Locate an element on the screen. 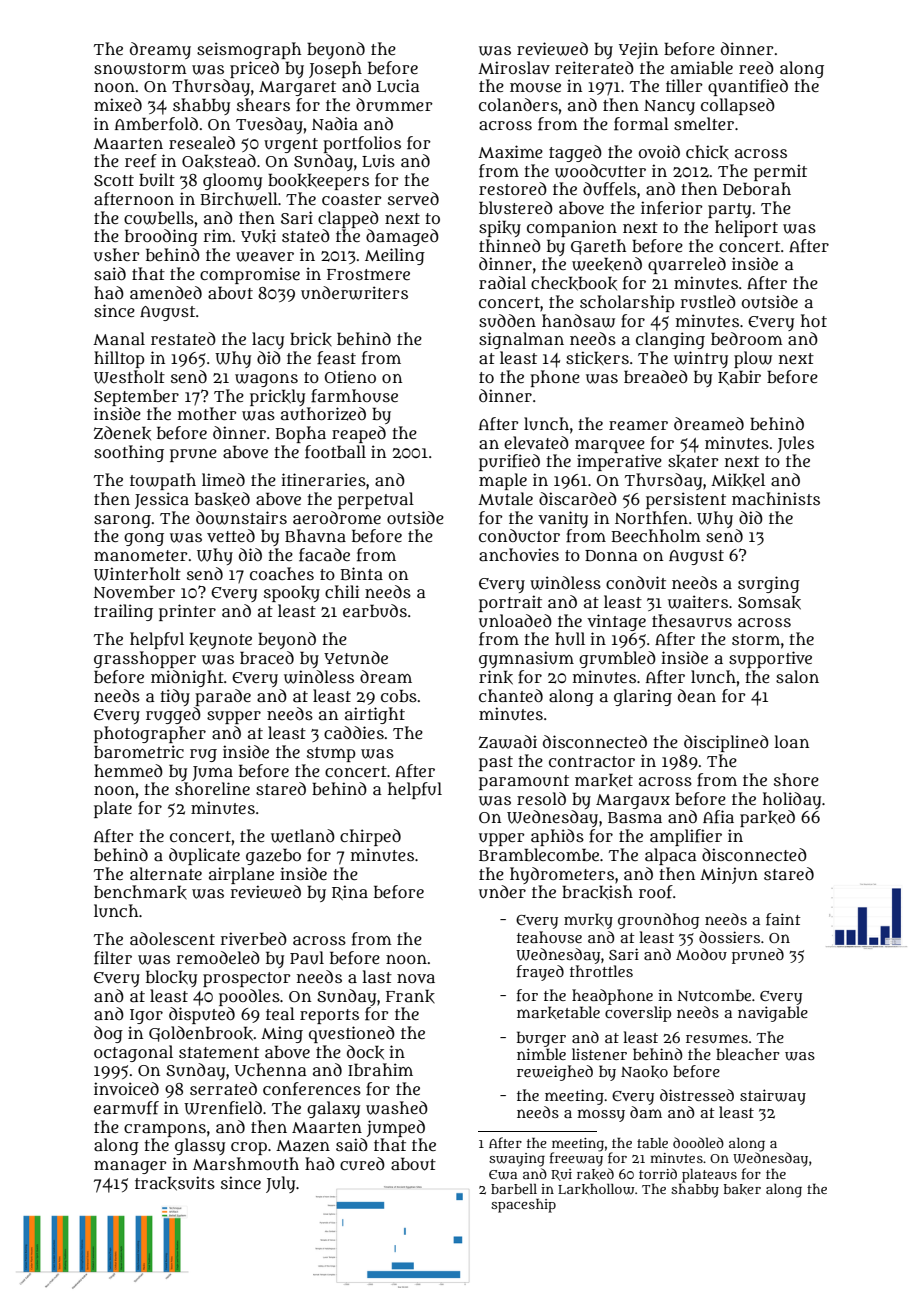 The width and height of the screenshot is (924, 1308). nova is located at coordinates (416, 978).
